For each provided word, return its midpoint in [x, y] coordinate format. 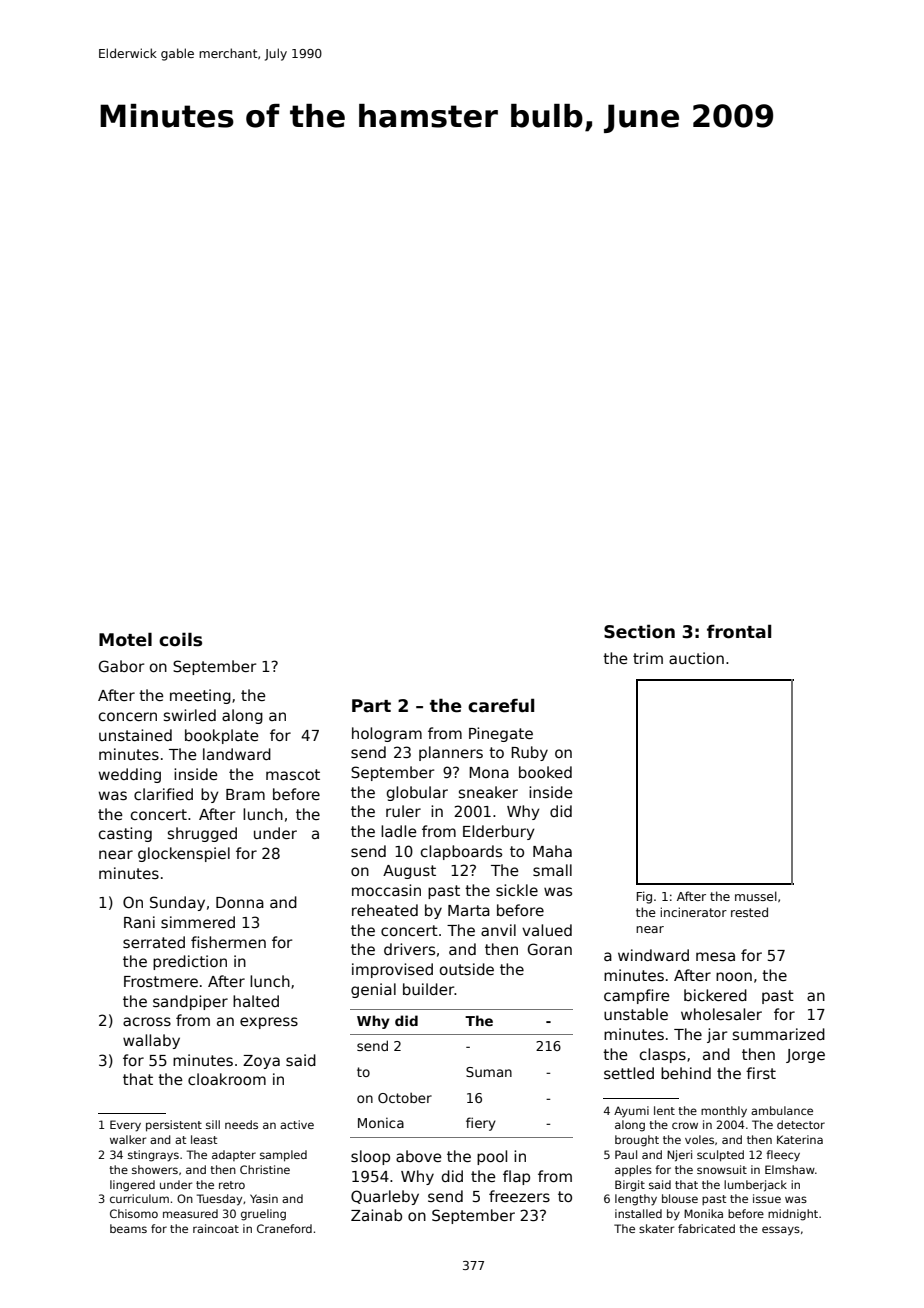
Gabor [121, 666]
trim [648, 658]
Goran [550, 949]
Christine [265, 1169]
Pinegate [501, 734]
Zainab [376, 1215]
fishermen [228, 942]
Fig [644, 897]
